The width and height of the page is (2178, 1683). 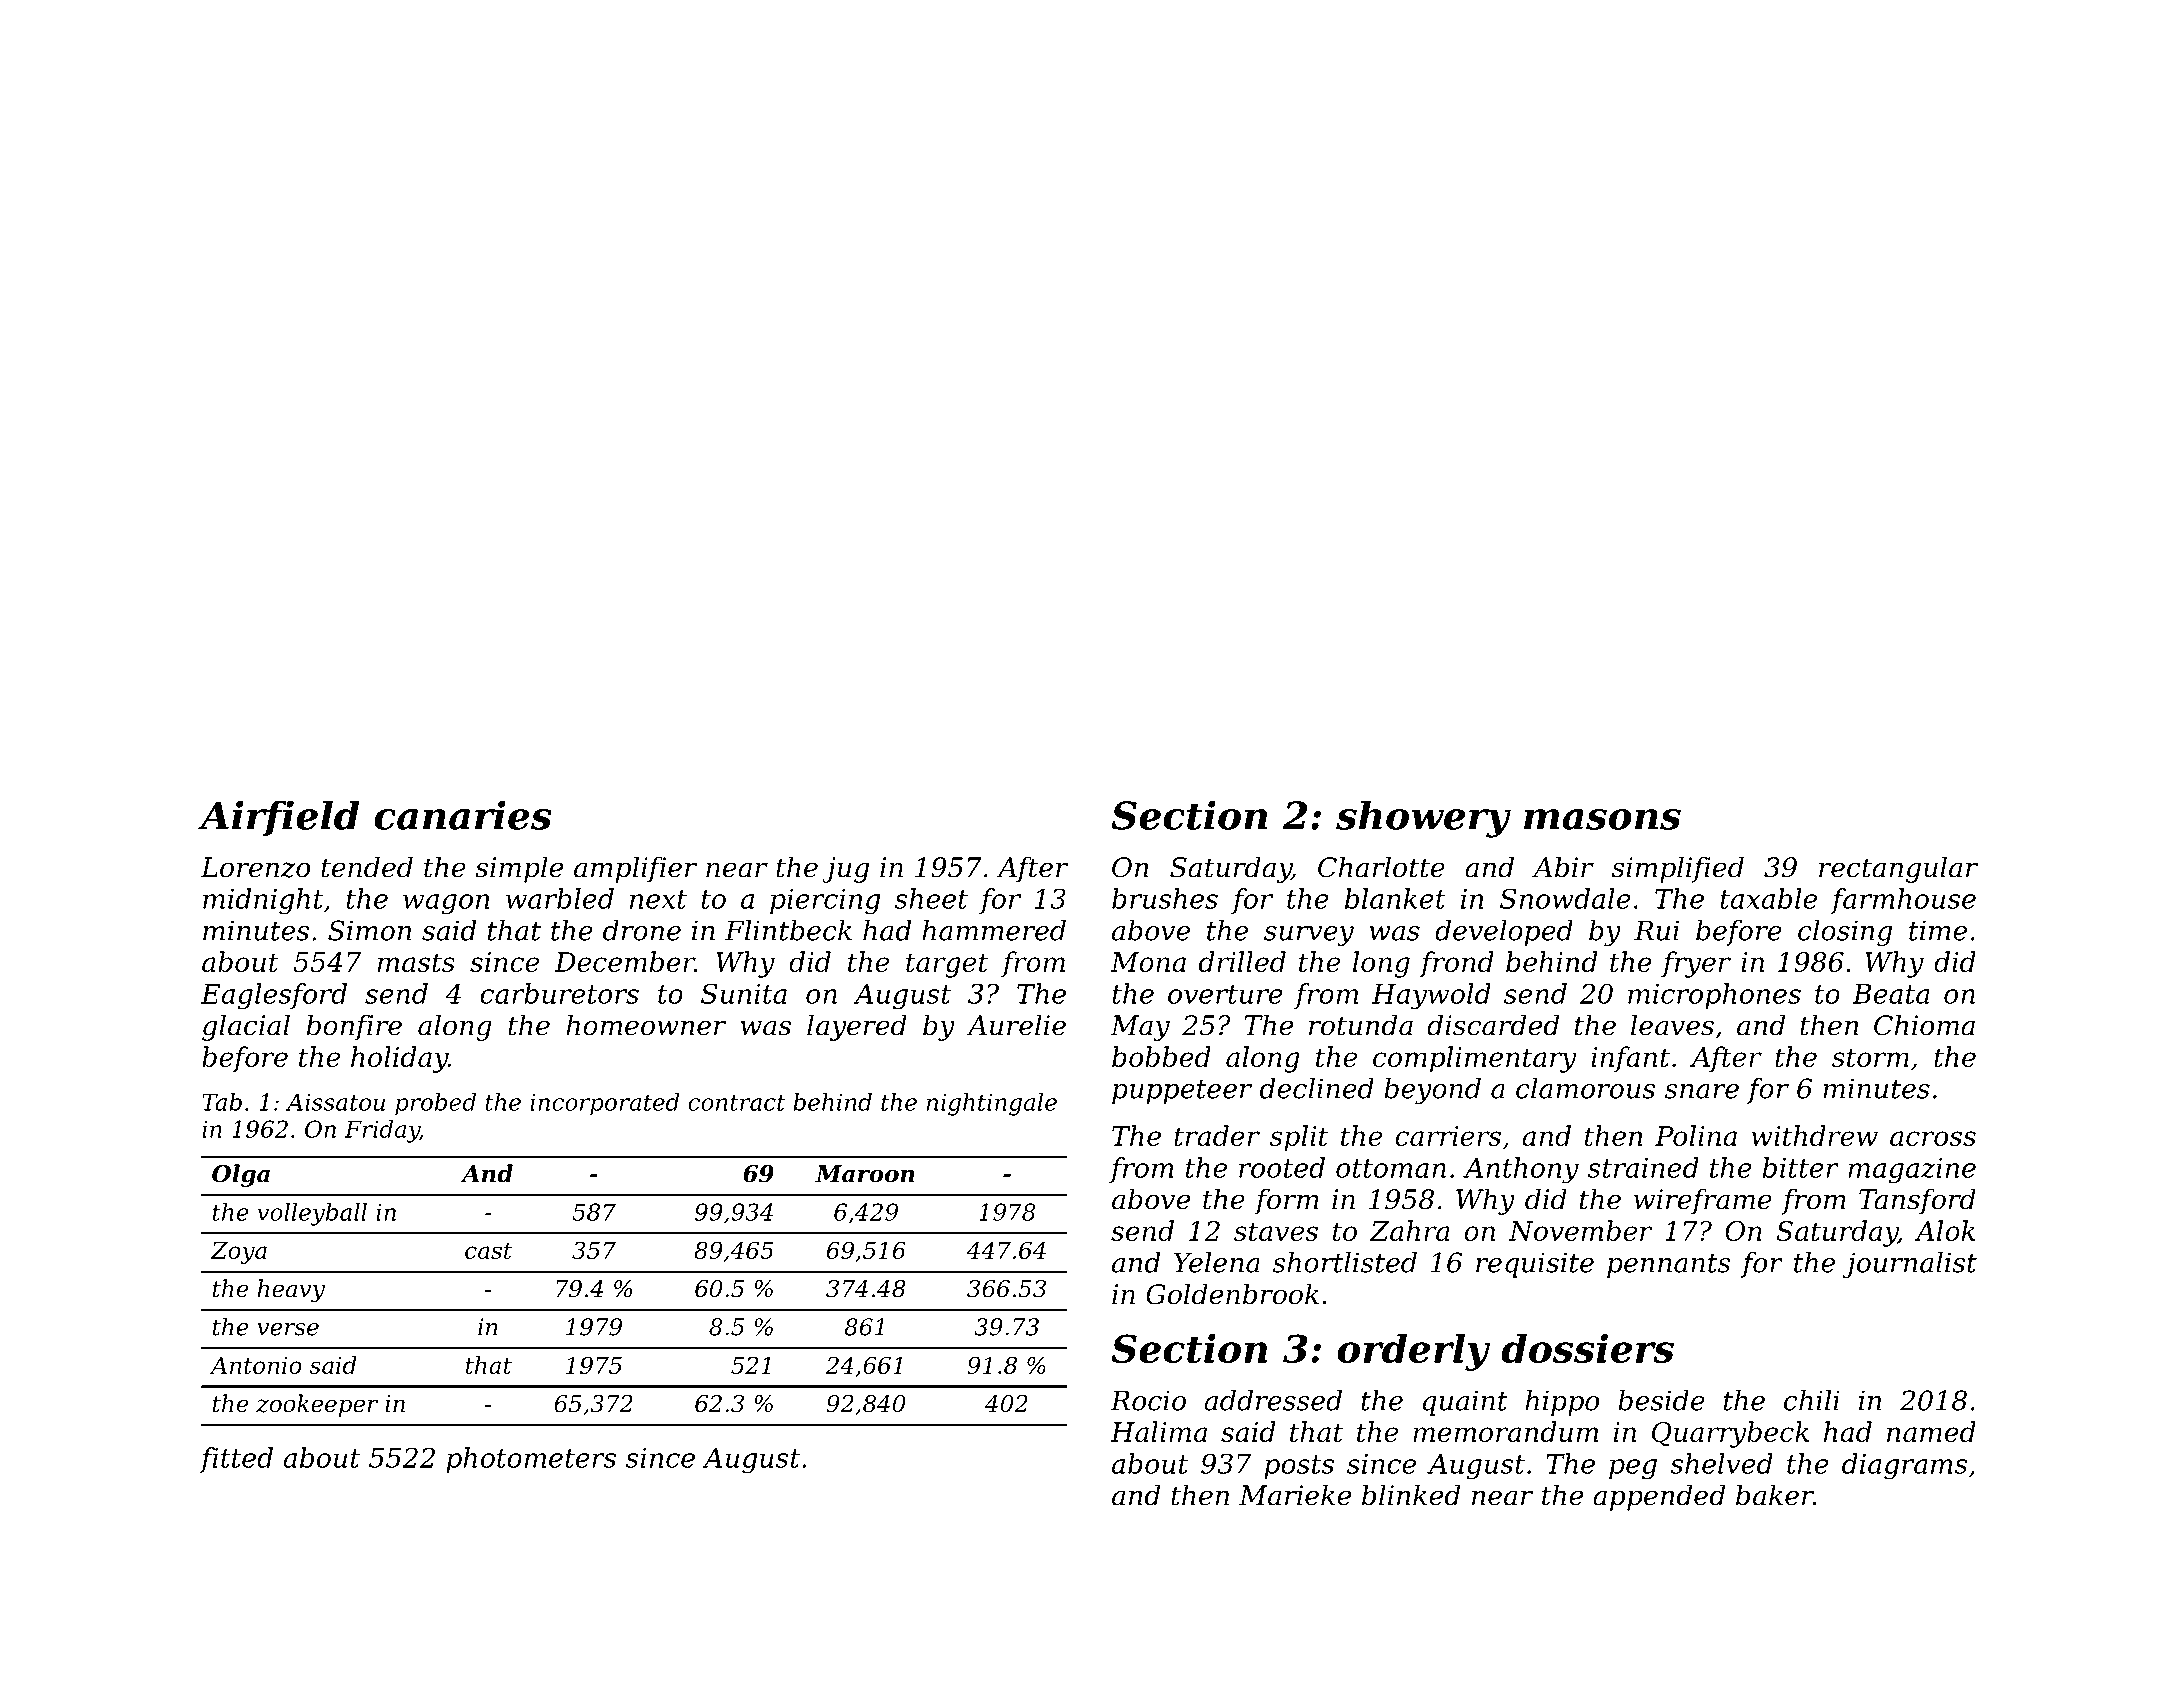 I want to click on heavy, so click(x=291, y=1290).
